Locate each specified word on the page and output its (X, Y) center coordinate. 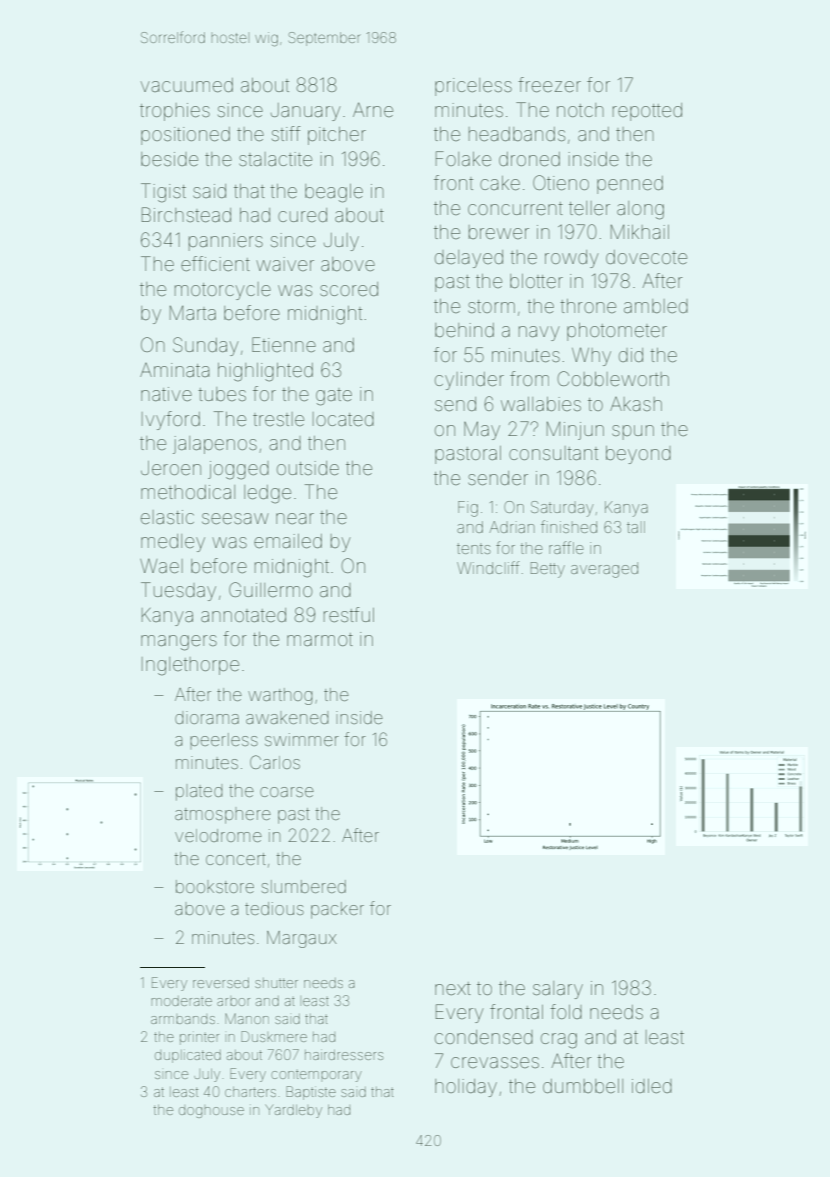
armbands (183, 1020)
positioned (185, 136)
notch (580, 110)
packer (337, 910)
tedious (274, 908)
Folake (463, 158)
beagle (334, 193)
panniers (226, 242)
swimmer (302, 739)
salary (558, 990)
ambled (656, 306)
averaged (604, 570)
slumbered (304, 886)
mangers (179, 643)
